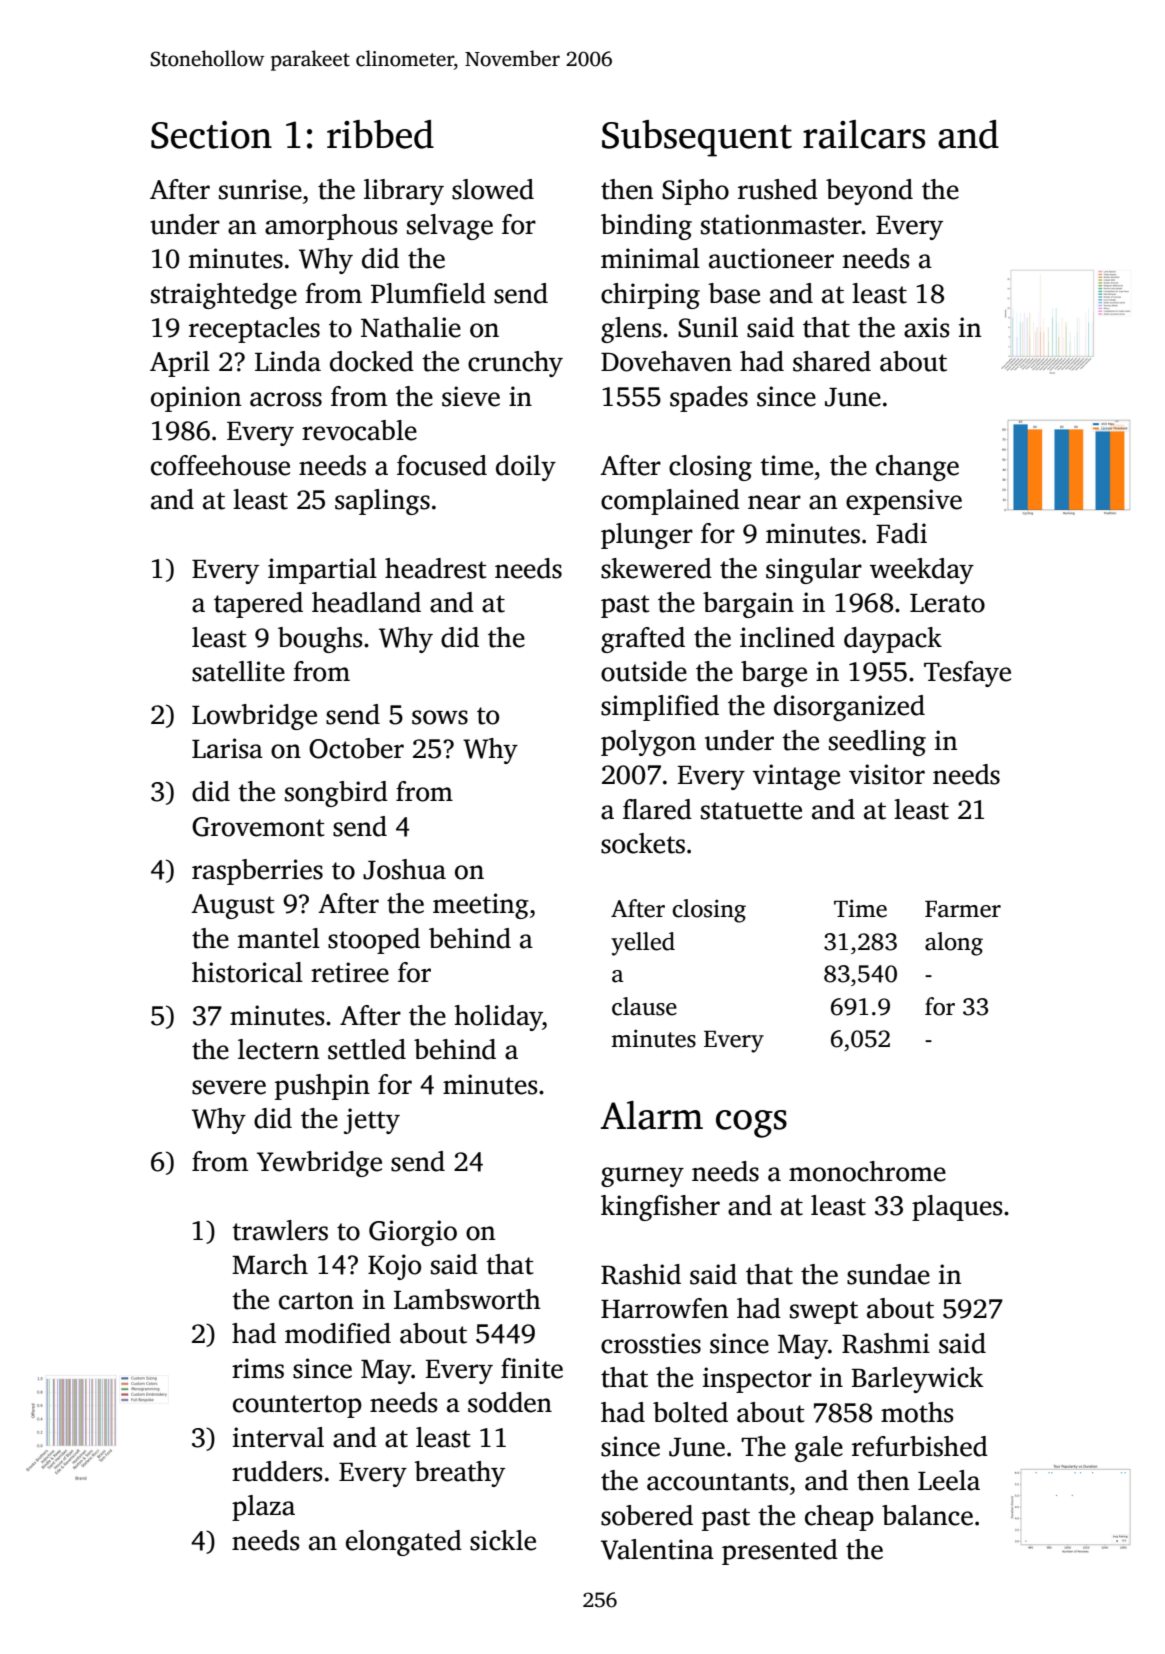  Describe the element at coordinates (869, 192) in the screenshot. I see `beyond` at that location.
